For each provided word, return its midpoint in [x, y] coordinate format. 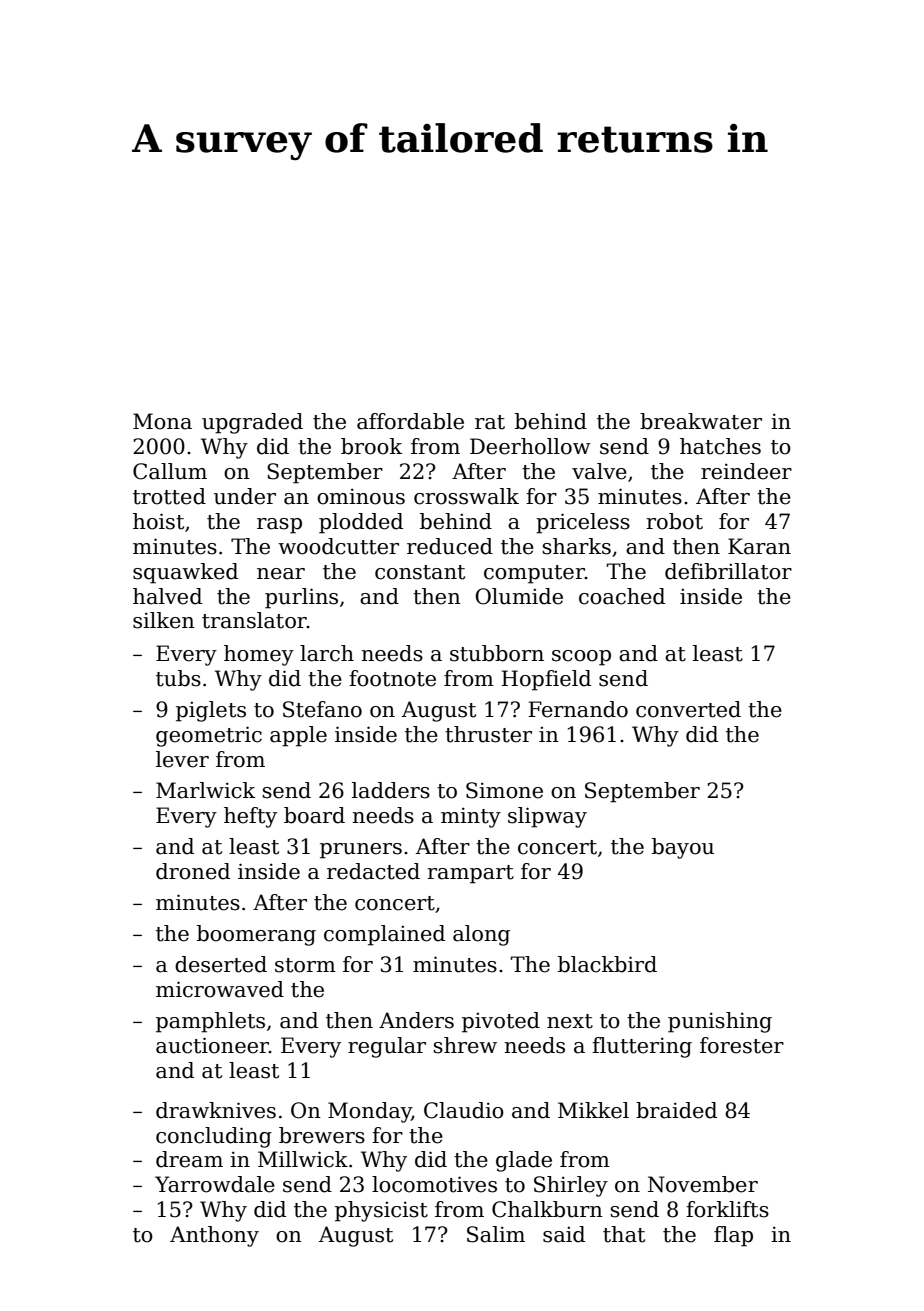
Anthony [214, 1236]
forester [742, 1045]
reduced [450, 546]
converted [688, 709]
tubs [178, 678]
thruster [488, 734]
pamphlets [210, 1022]
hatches [720, 446]
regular [387, 1047]
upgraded [252, 423]
